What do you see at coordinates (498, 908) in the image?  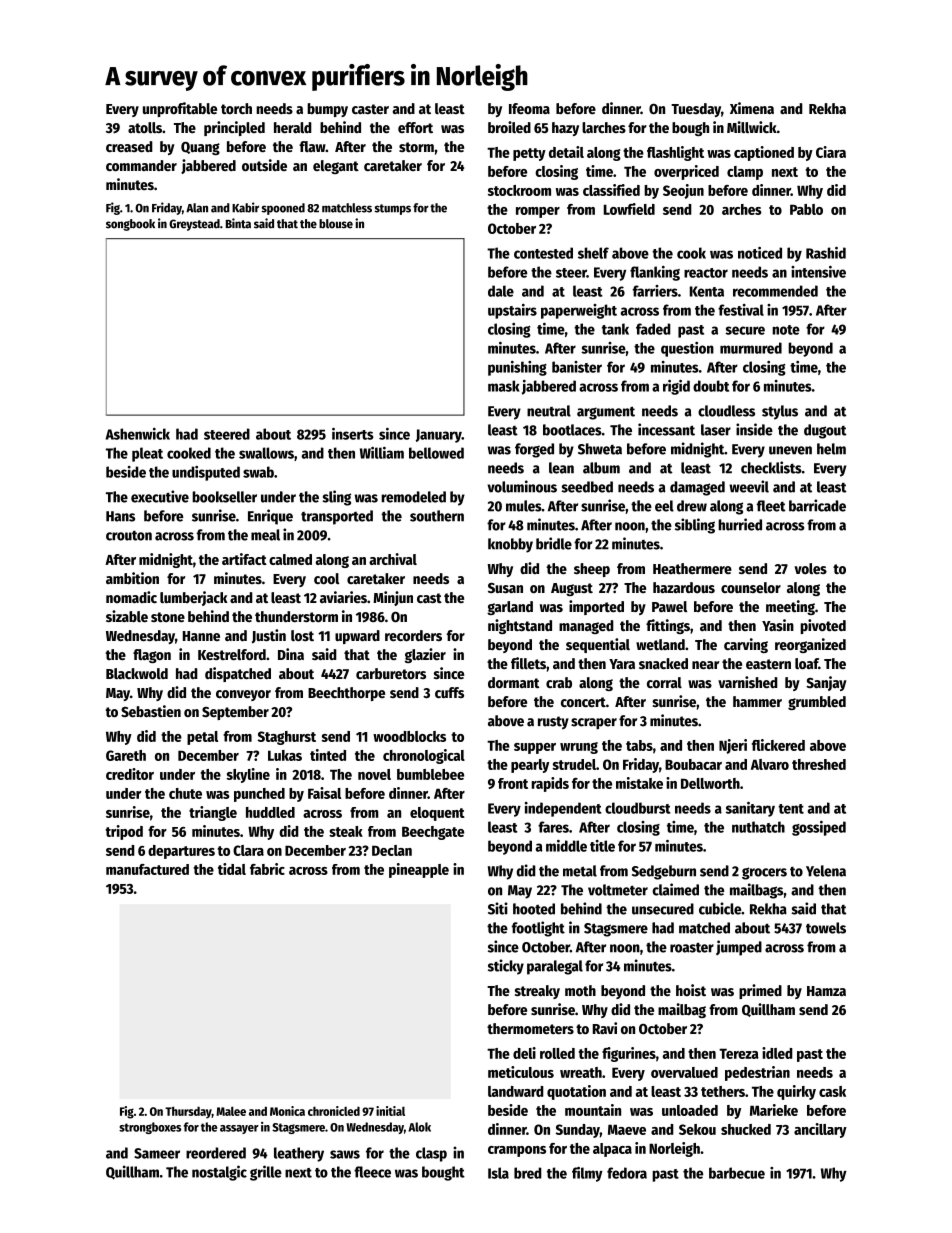 I see `Siti` at bounding box center [498, 908].
